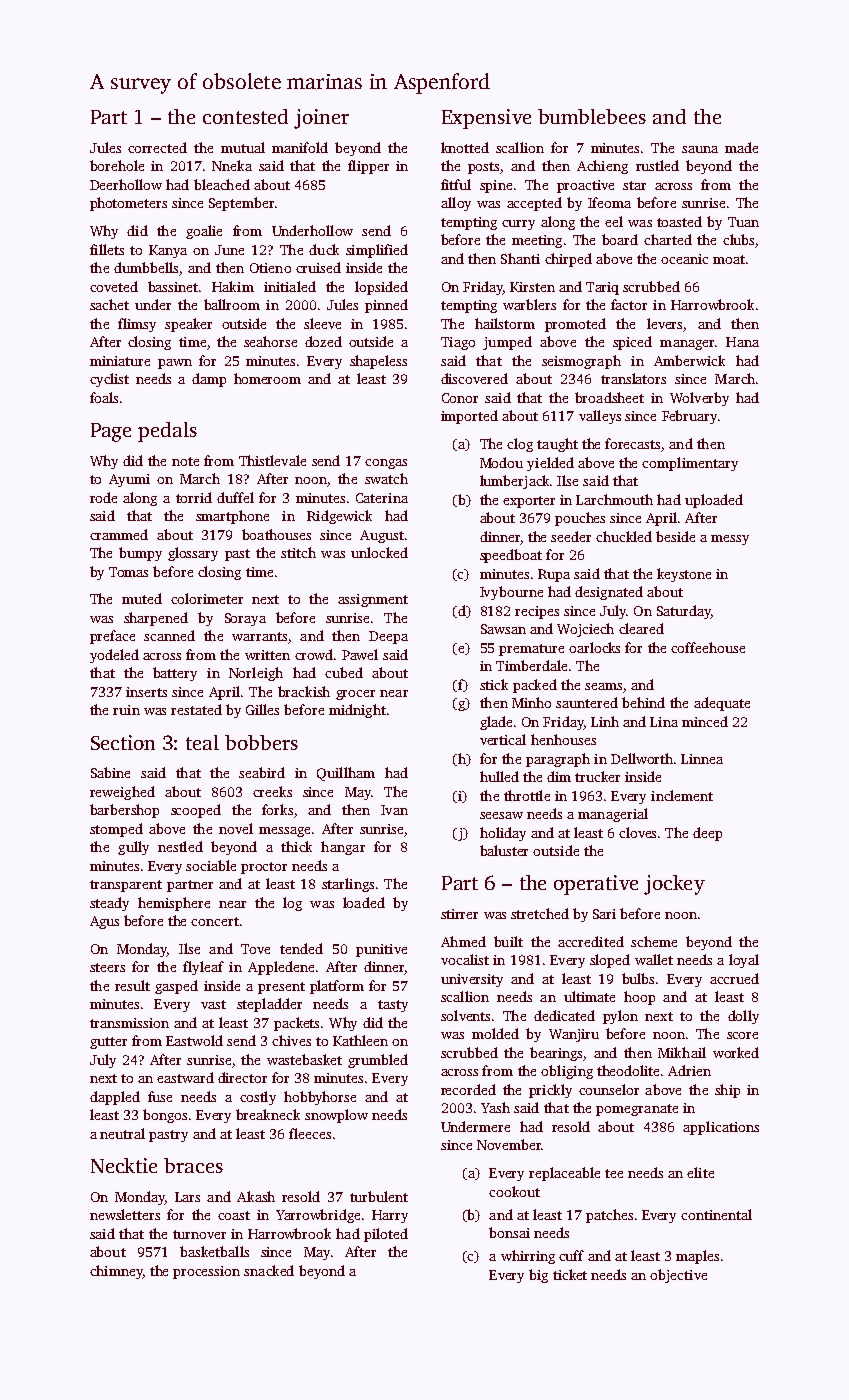  Describe the element at coordinates (465, 147) in the page. I see `knotted` at that location.
